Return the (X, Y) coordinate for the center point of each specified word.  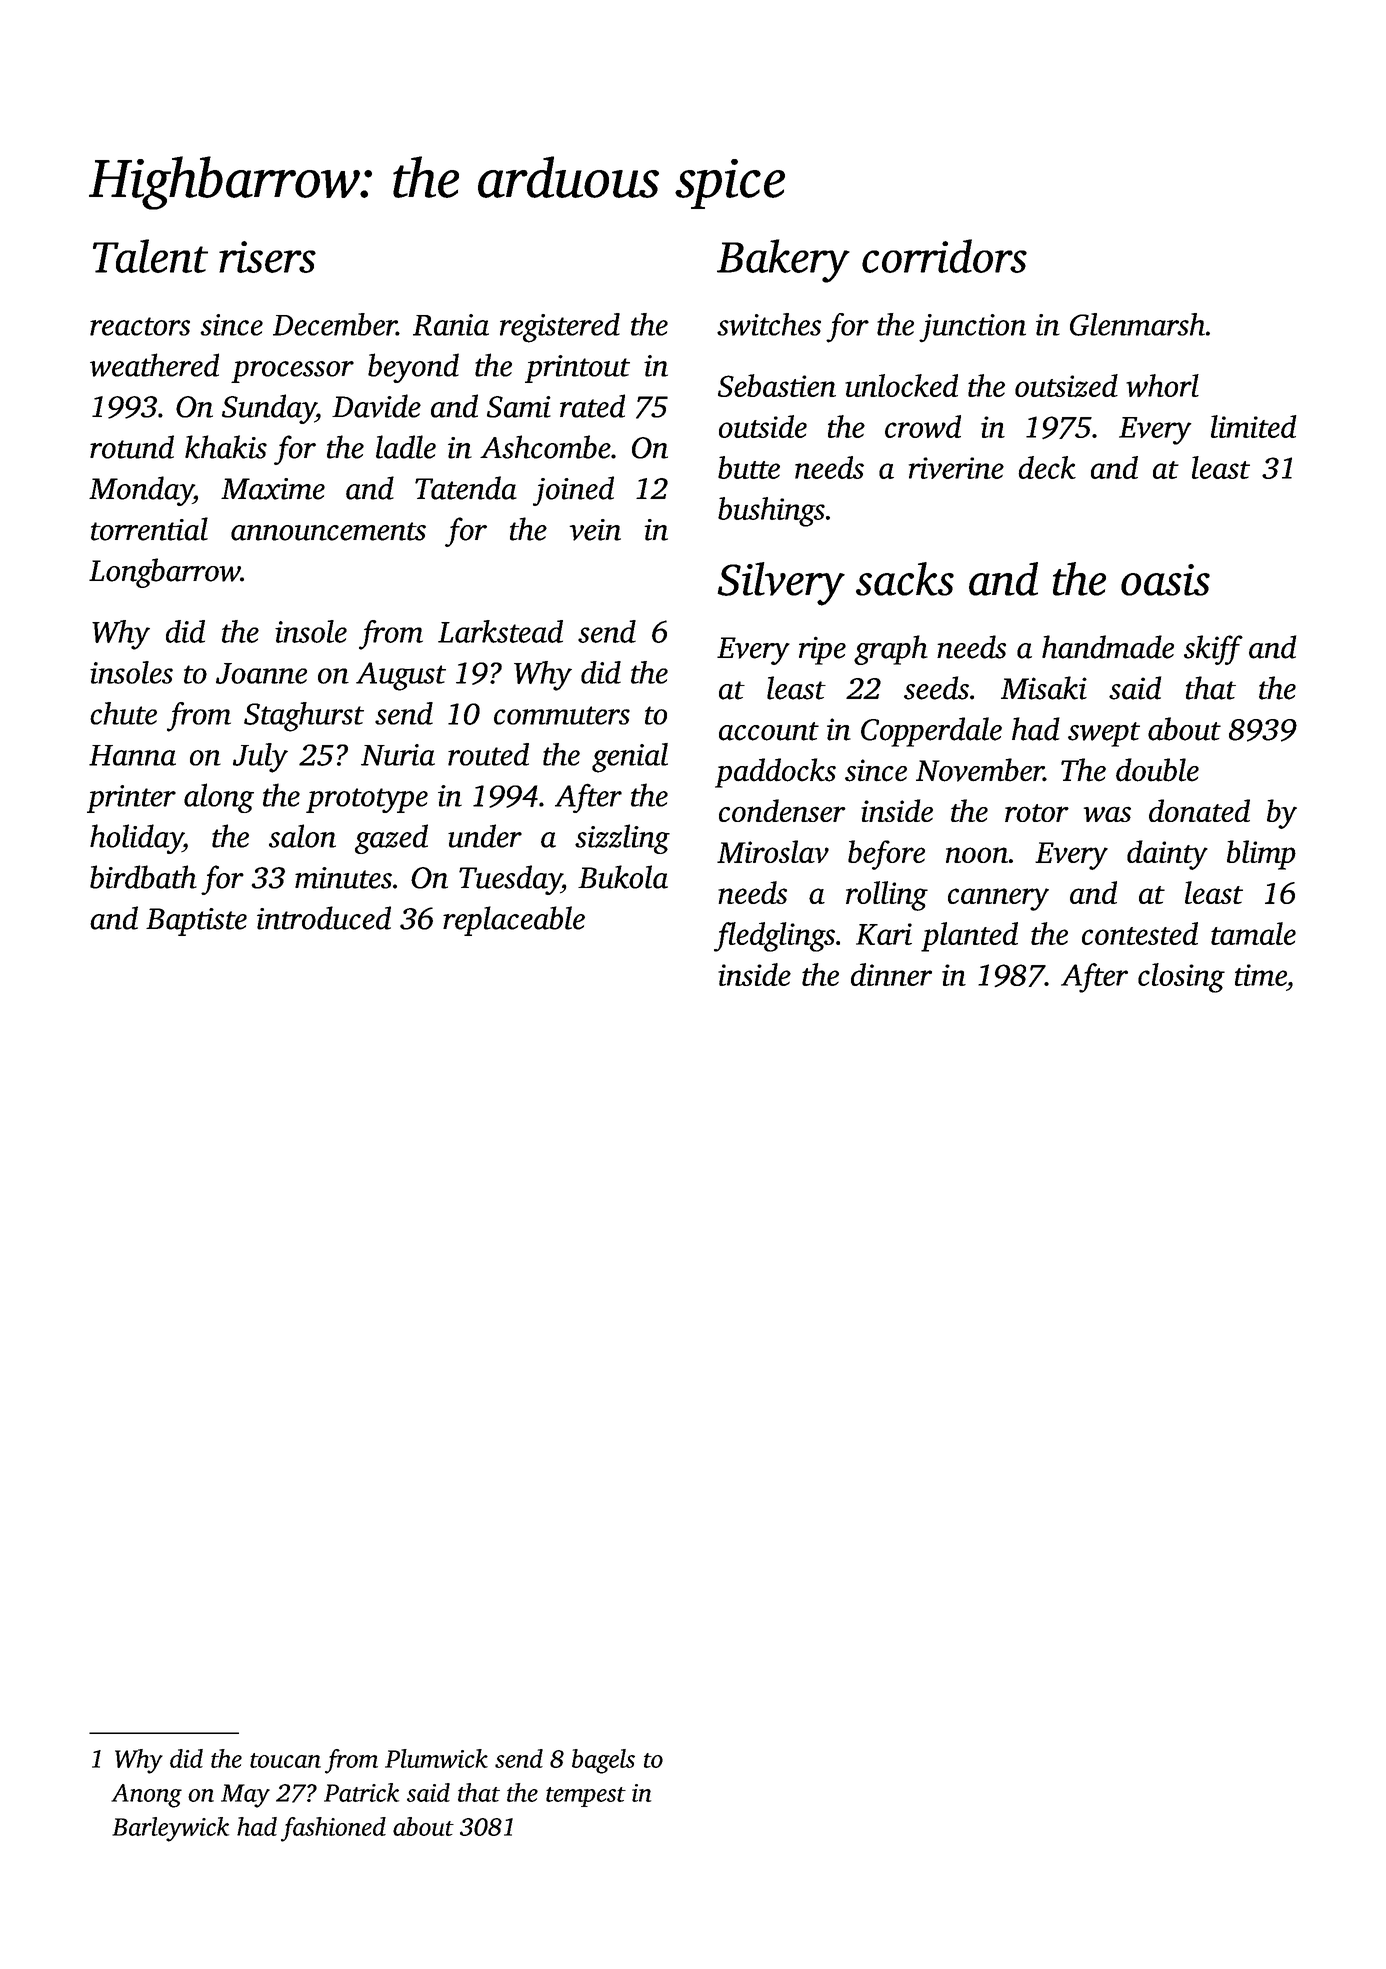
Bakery (783, 261)
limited (1253, 426)
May (245, 1796)
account (769, 731)
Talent (150, 256)
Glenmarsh (1137, 324)
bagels (603, 1761)
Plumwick (436, 1758)
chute (123, 713)
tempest (586, 1797)
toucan (285, 1760)
